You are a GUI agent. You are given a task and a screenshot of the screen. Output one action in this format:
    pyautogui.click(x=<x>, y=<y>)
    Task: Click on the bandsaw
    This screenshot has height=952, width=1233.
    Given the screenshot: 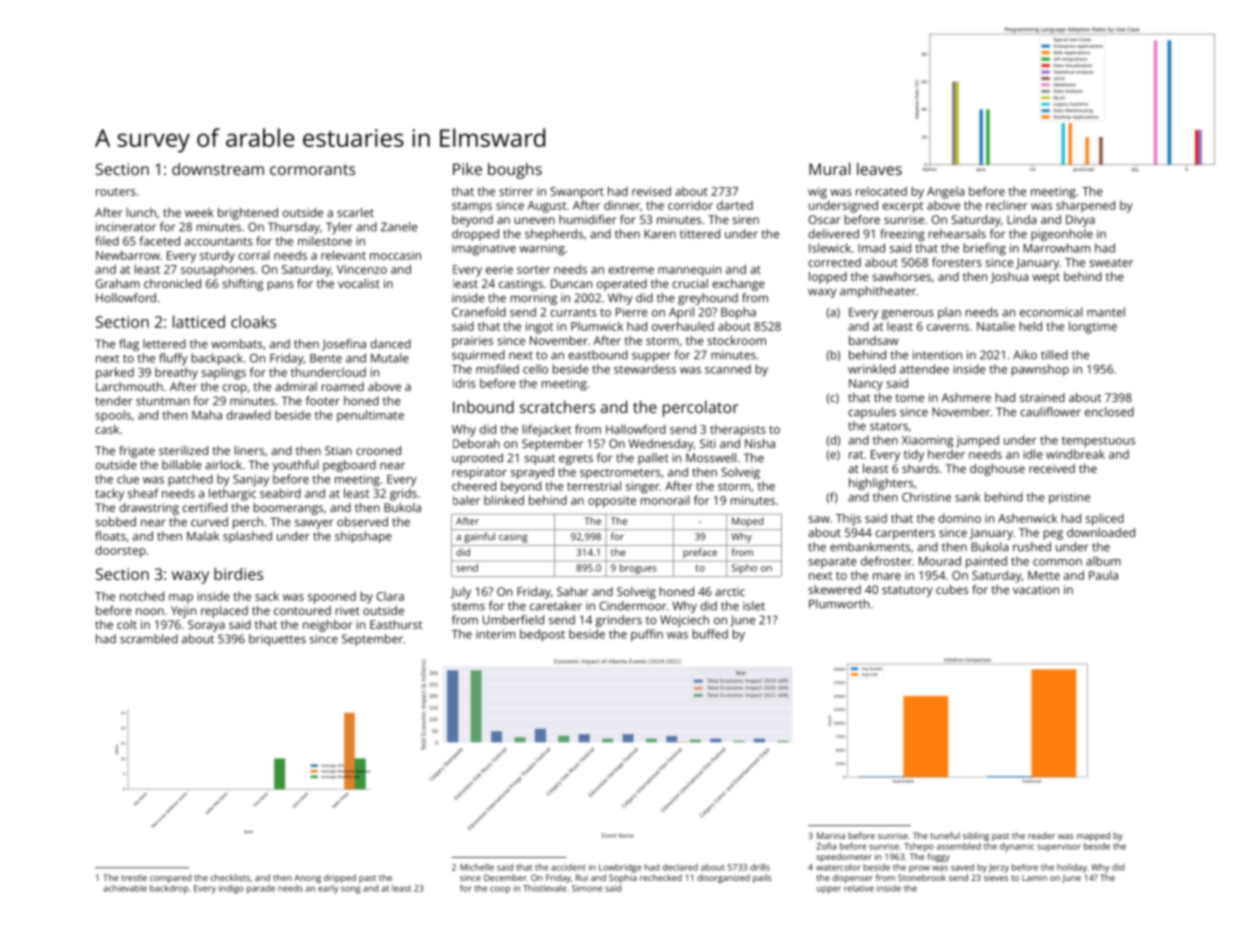 What is the action you would take?
    pyautogui.click(x=873, y=340)
